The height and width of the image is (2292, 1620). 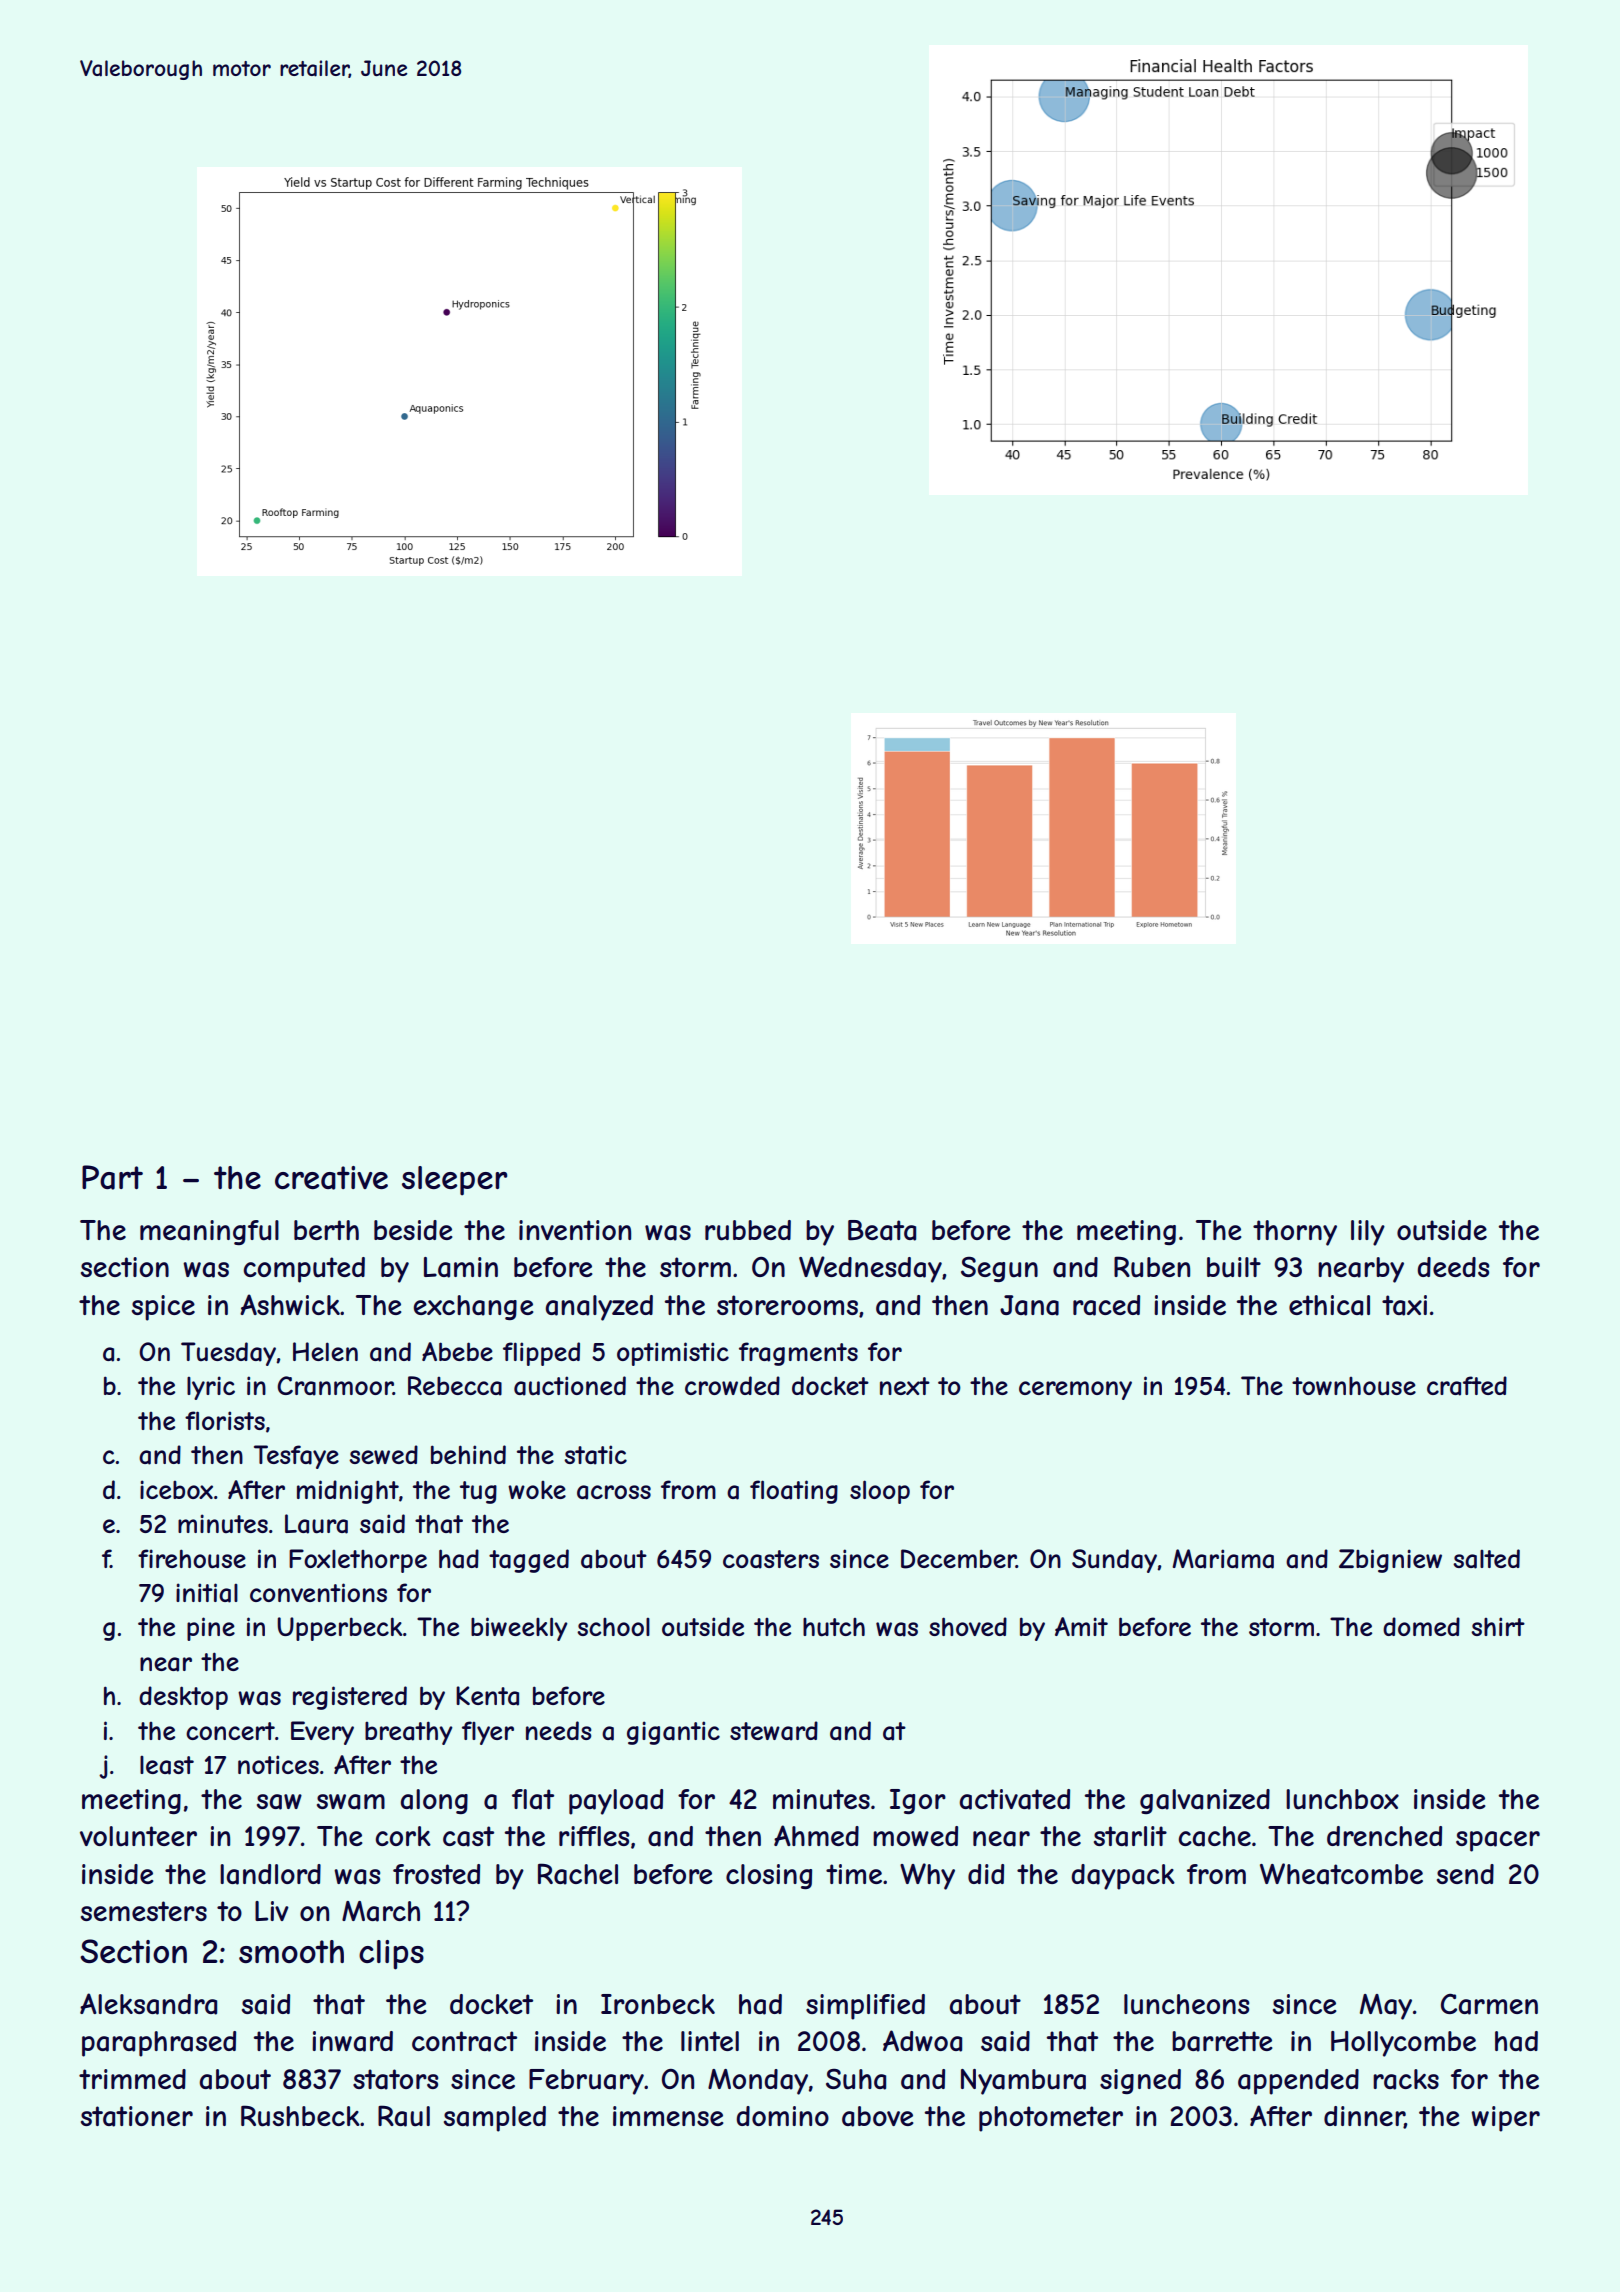 What do you see at coordinates (798, 1354) in the image?
I see `fragments` at bounding box center [798, 1354].
